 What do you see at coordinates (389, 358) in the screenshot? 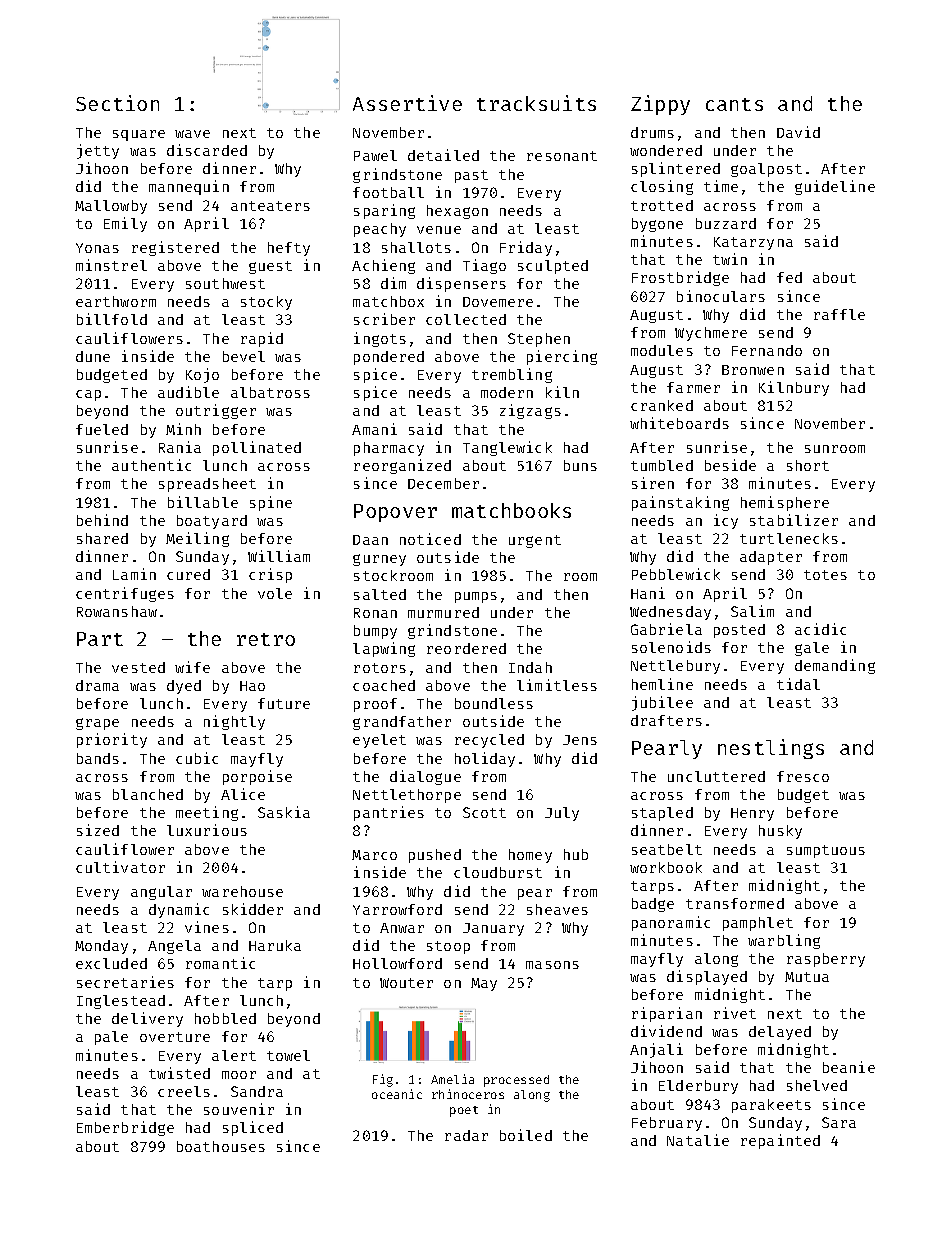
I see `pondered` at bounding box center [389, 358].
